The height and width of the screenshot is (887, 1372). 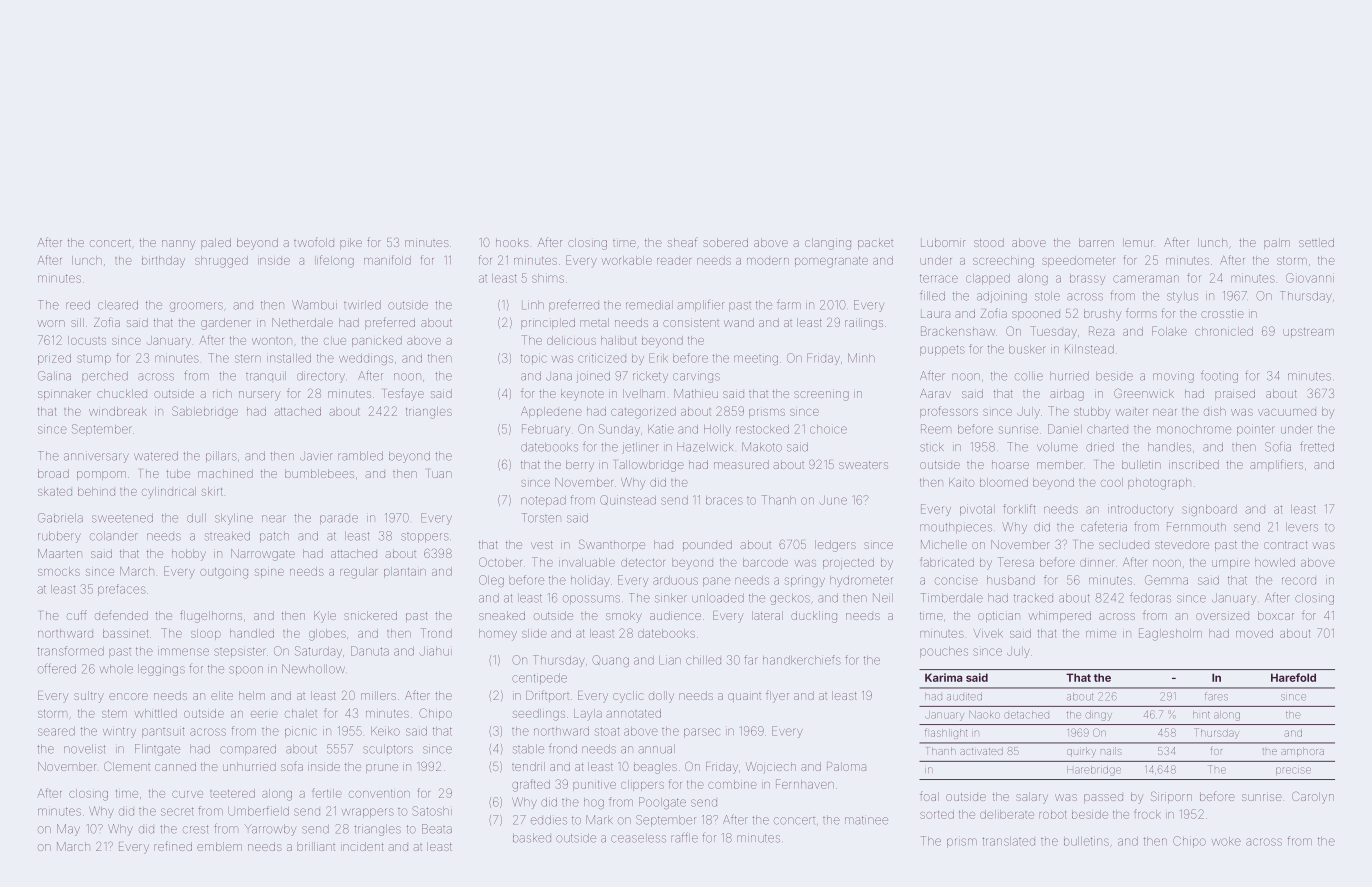 I want to click on stoppers, so click(x=425, y=537).
